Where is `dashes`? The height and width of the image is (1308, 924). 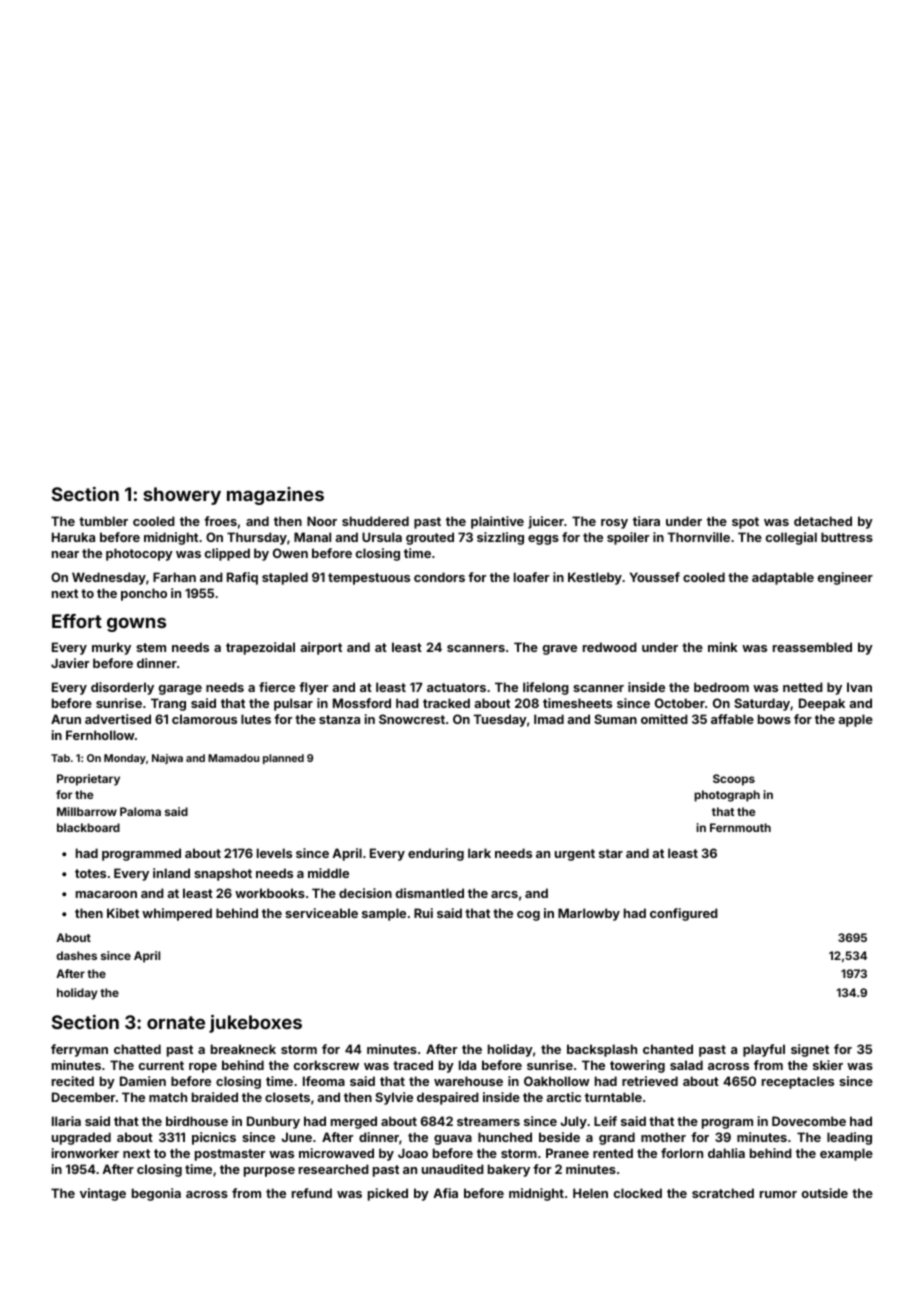
dashes is located at coordinates (76, 955).
